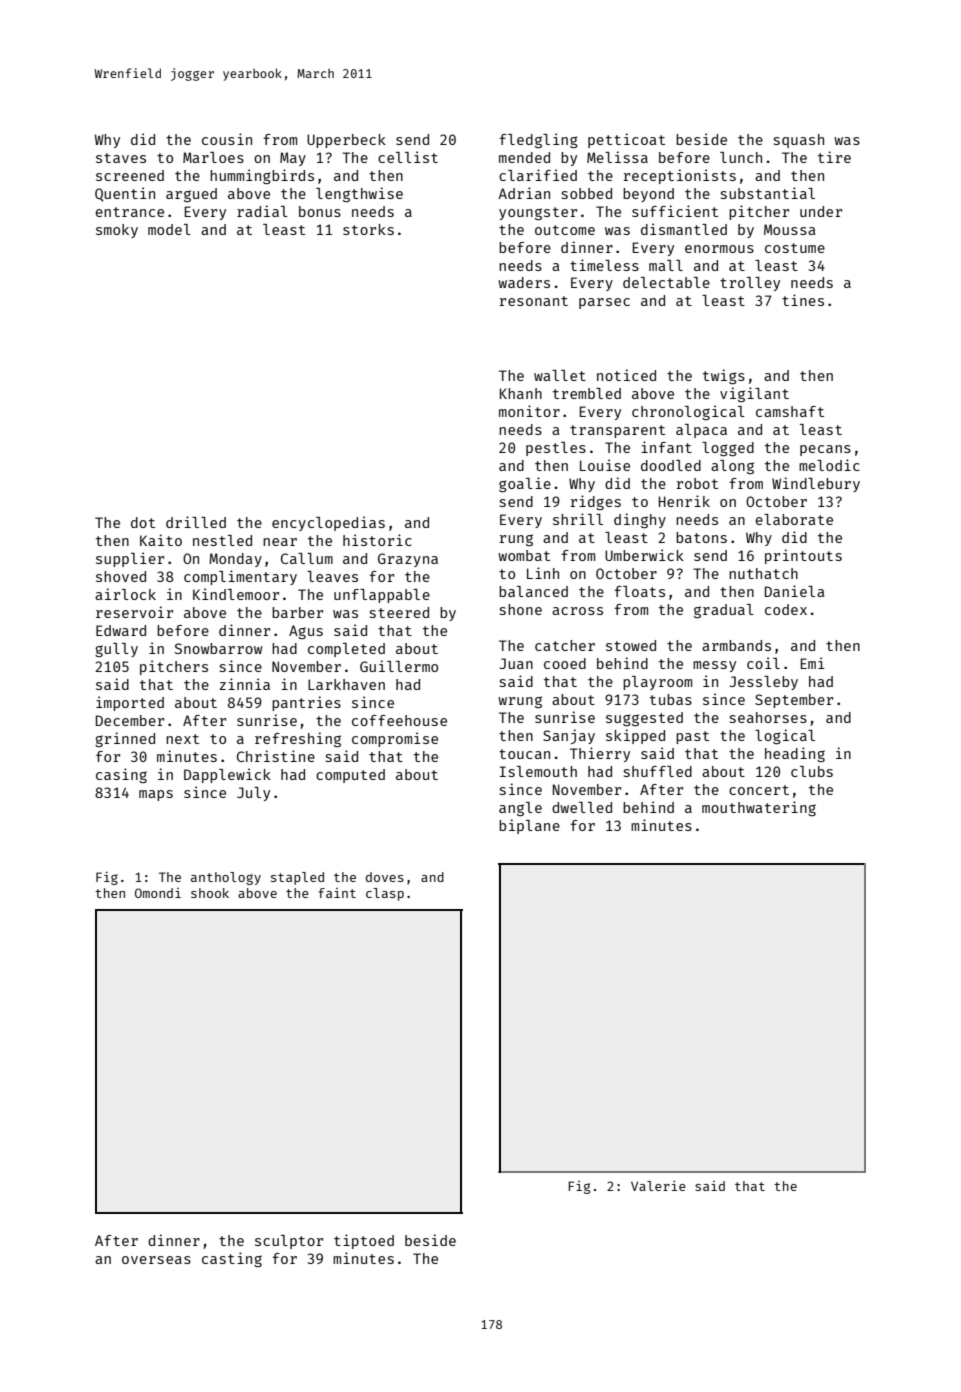  What do you see at coordinates (121, 630) in the screenshot?
I see `Edward` at bounding box center [121, 630].
